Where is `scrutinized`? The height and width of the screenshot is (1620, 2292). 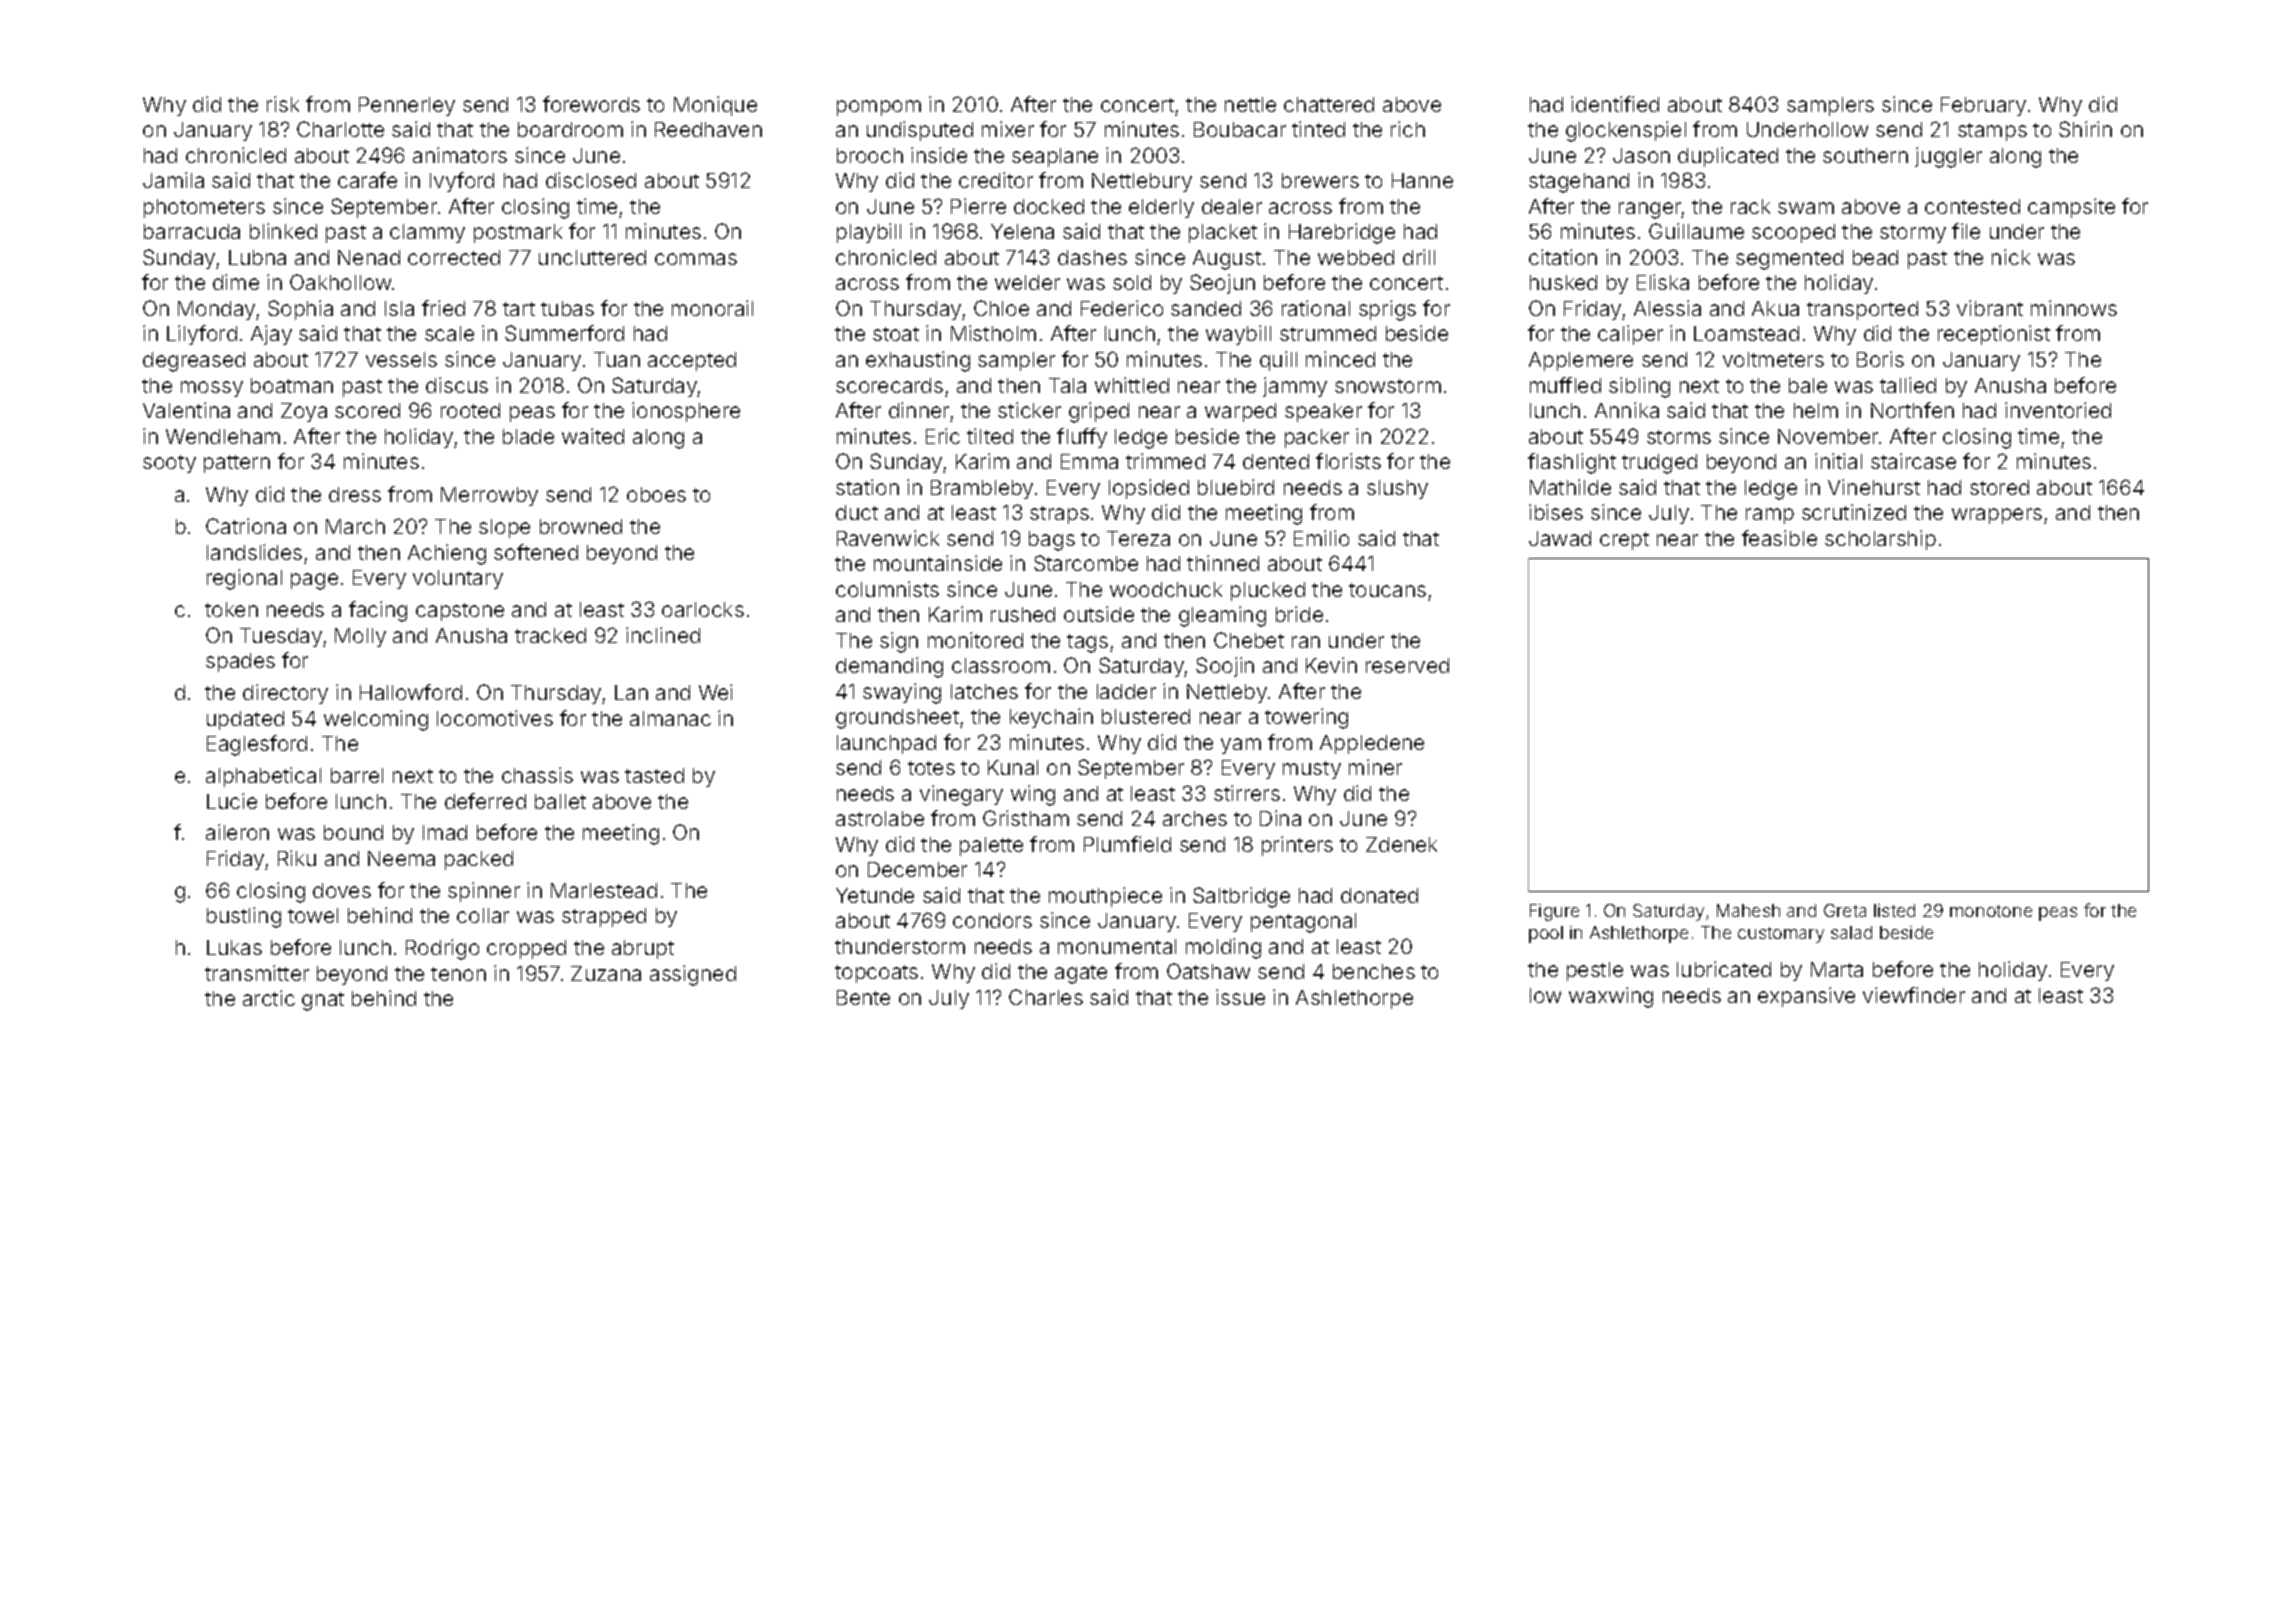 scrutinized is located at coordinates (1854, 512).
